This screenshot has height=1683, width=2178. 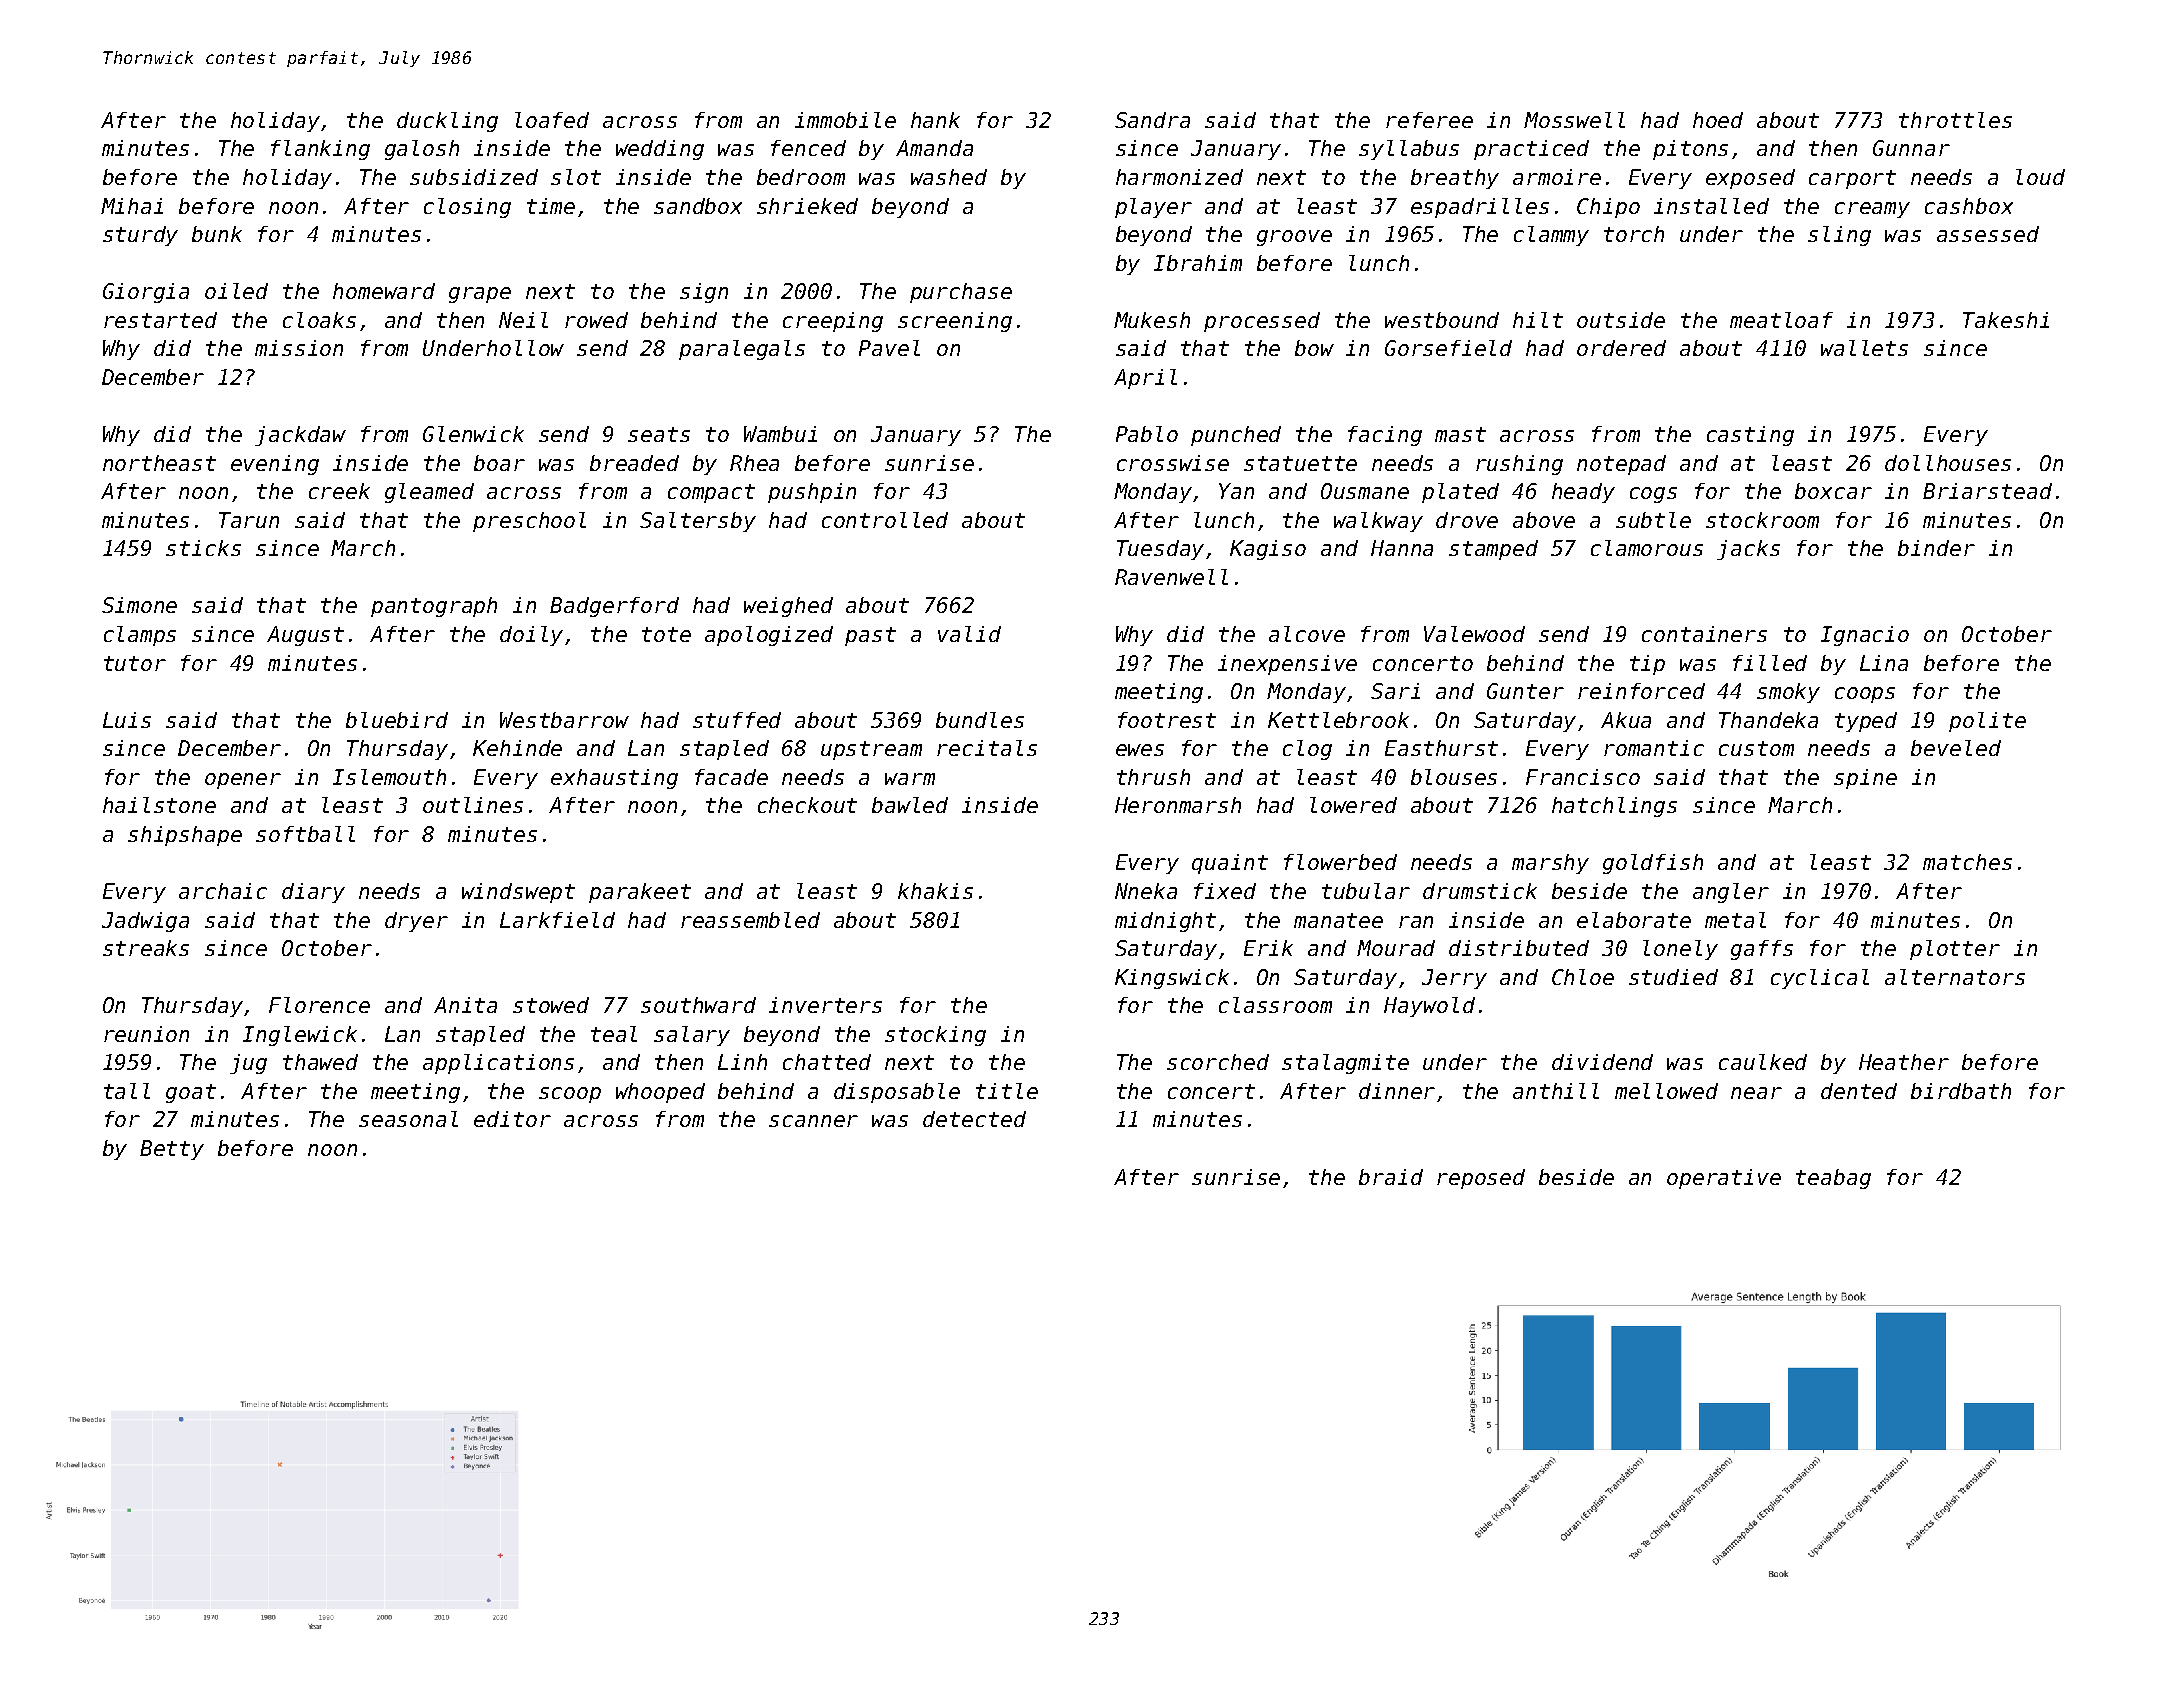 What do you see at coordinates (813, 1121) in the screenshot?
I see `scanner` at bounding box center [813, 1121].
